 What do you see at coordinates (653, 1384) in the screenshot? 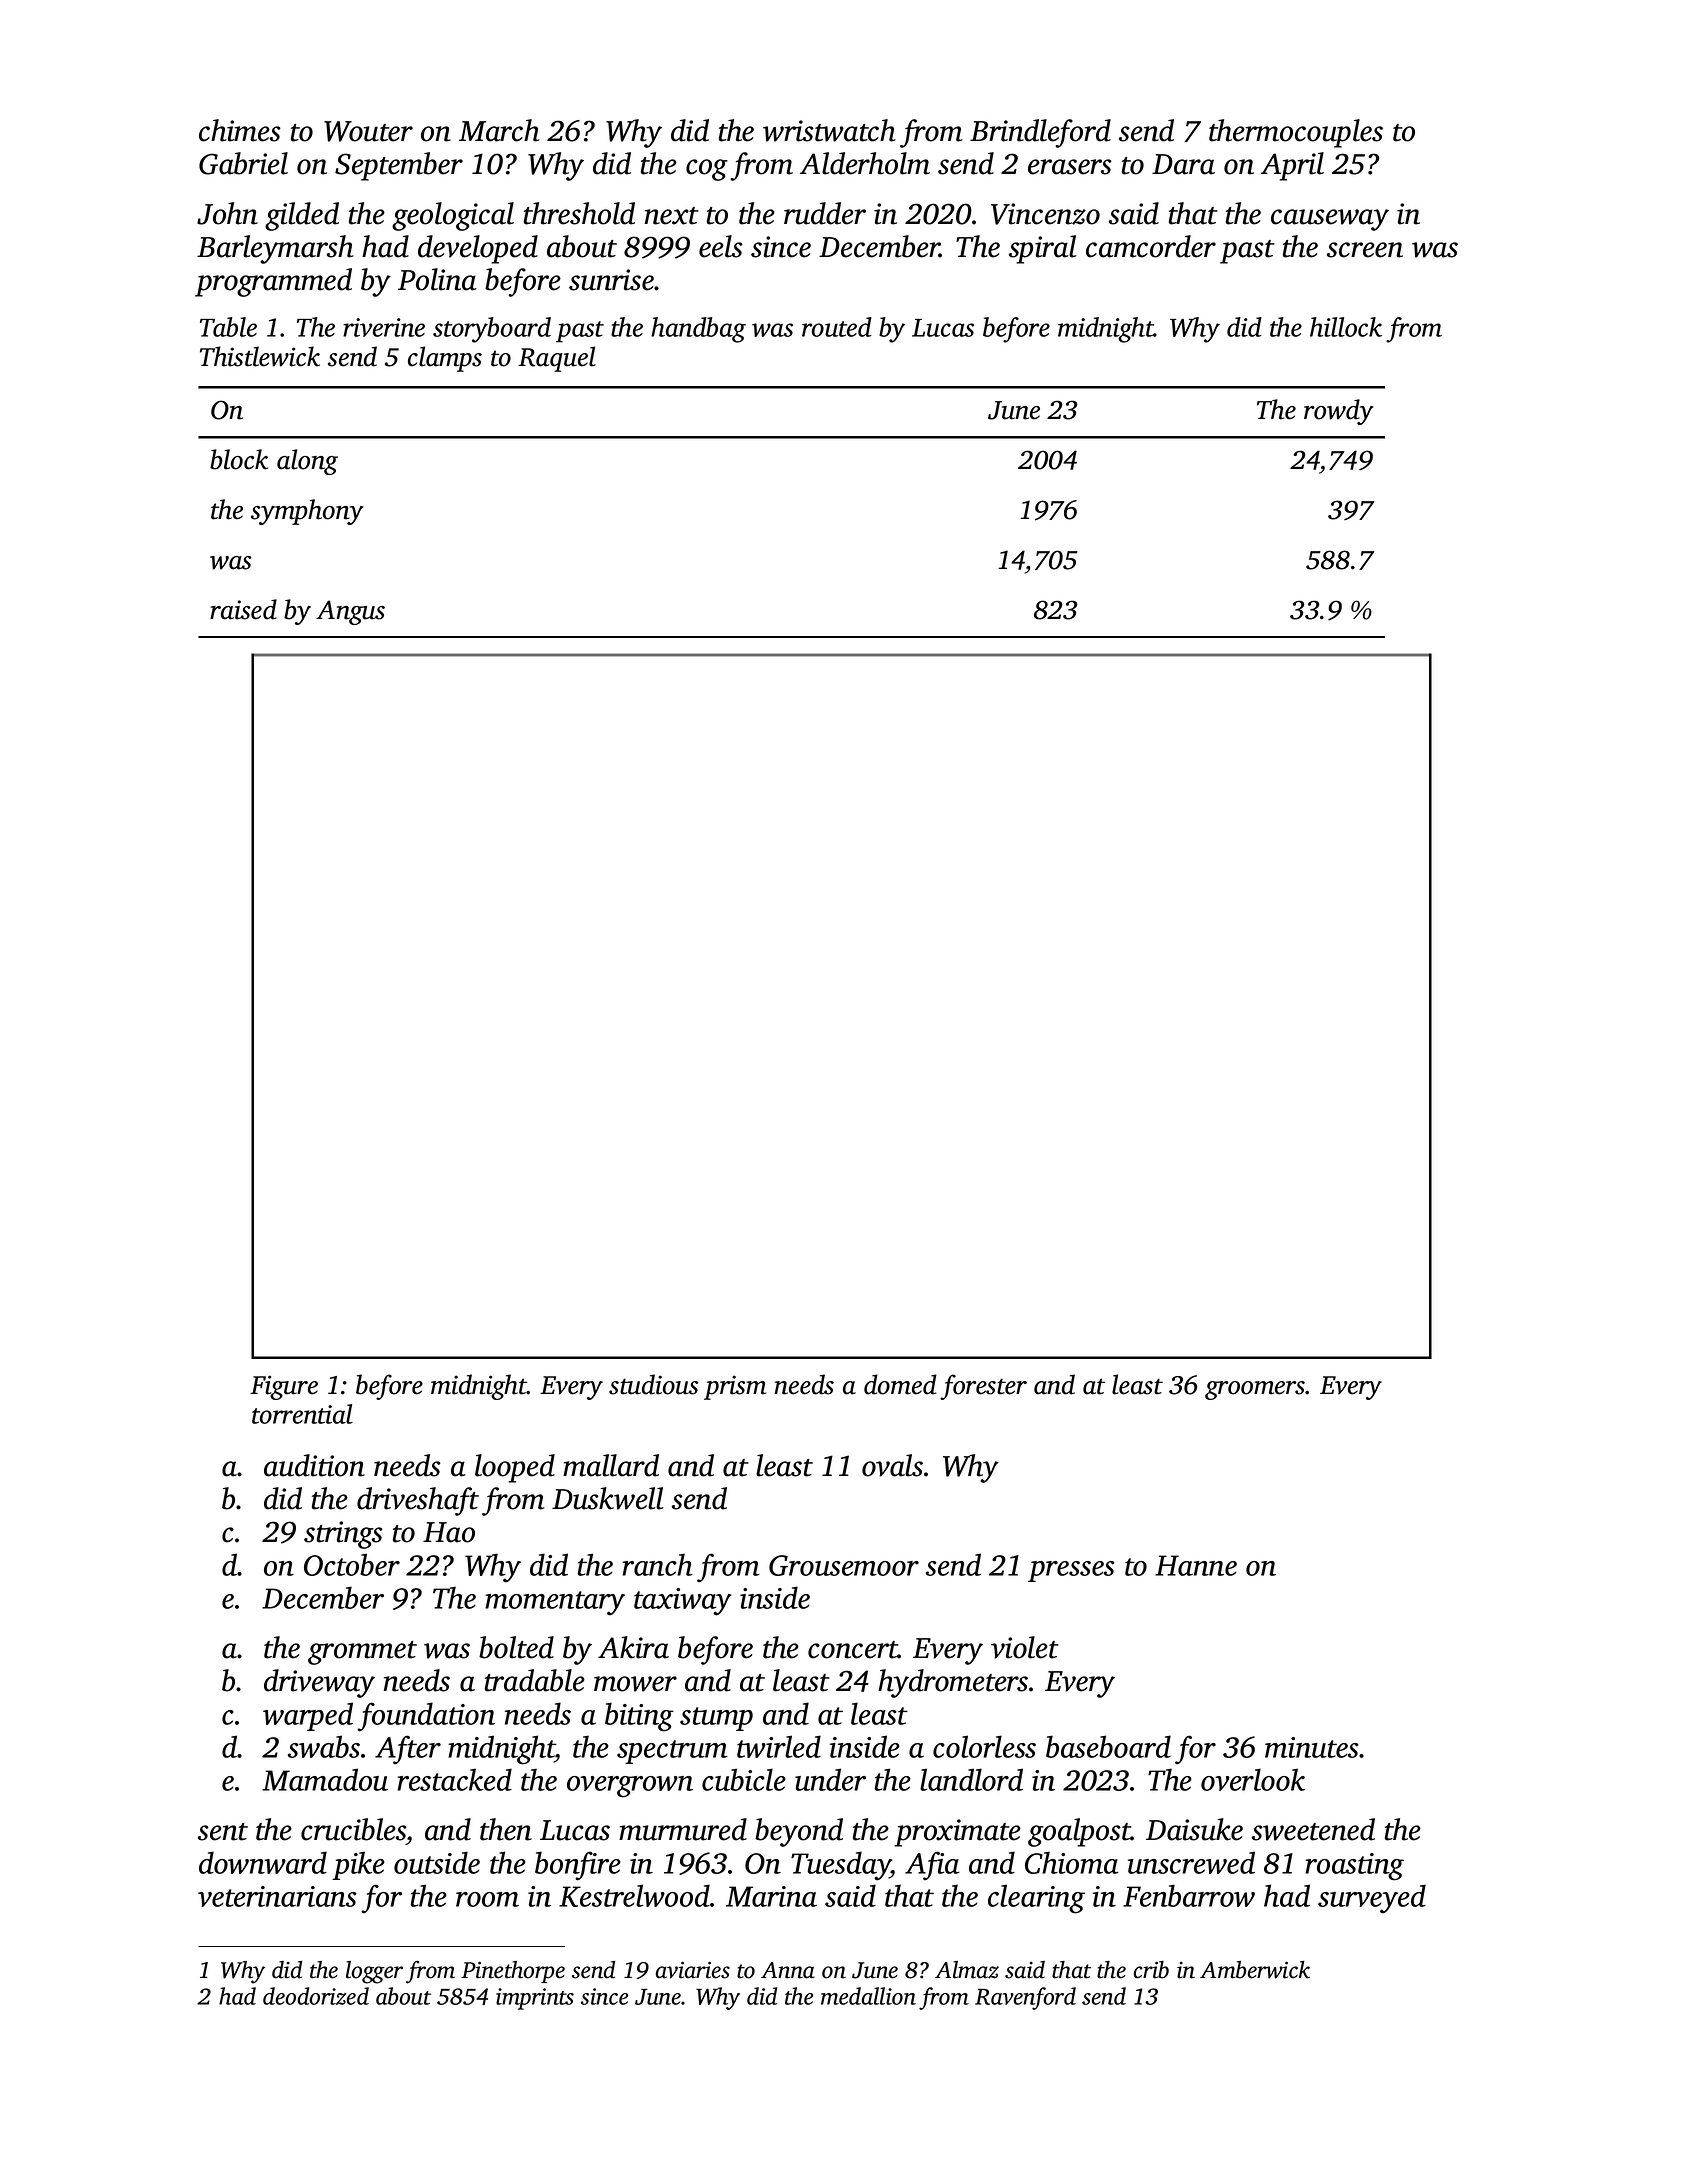
I see `studious` at bounding box center [653, 1384].
